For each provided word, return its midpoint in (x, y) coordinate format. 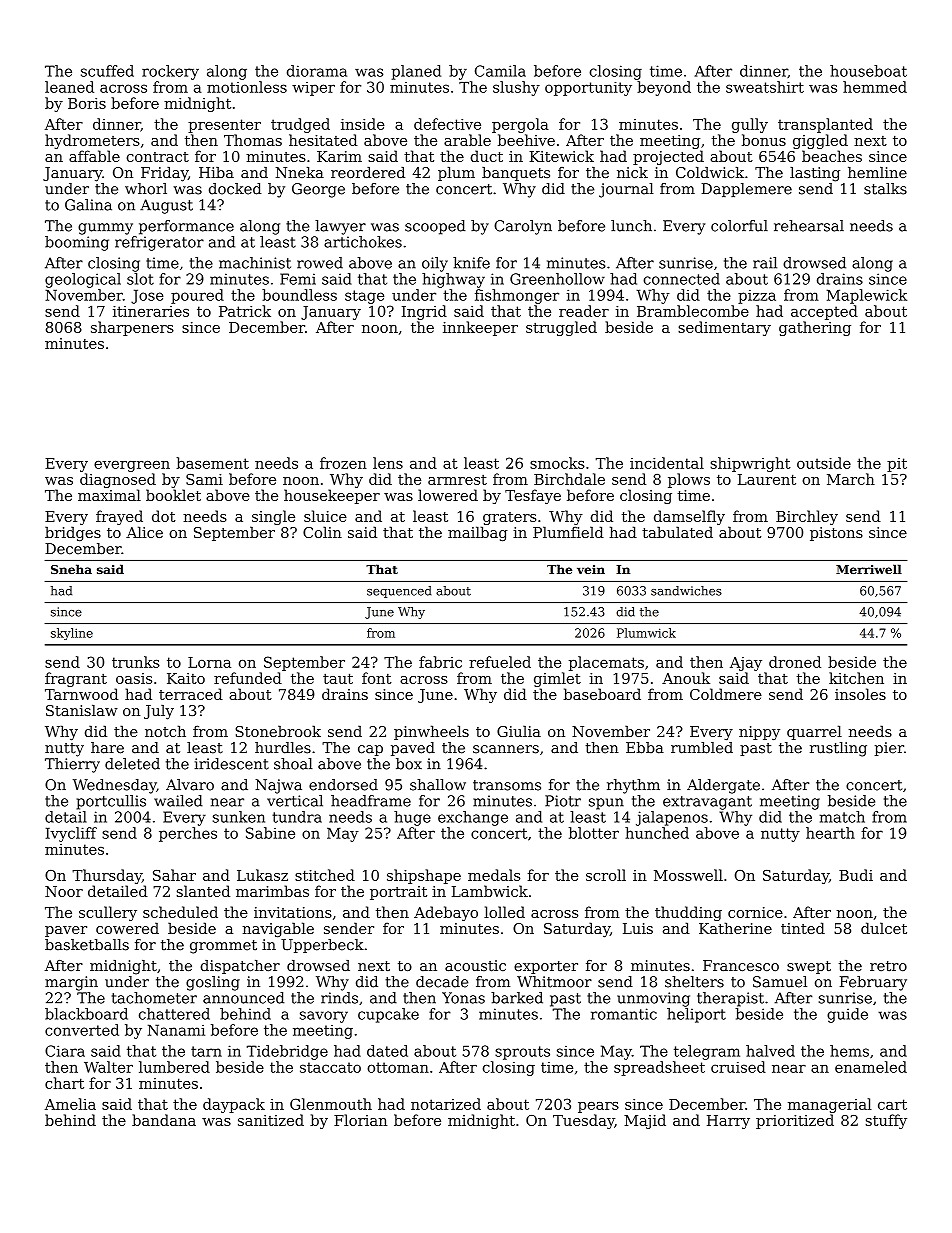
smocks (557, 463)
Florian (360, 1120)
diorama (317, 71)
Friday (164, 174)
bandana (164, 1120)
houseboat (868, 71)
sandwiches (686, 591)
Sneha (71, 569)
